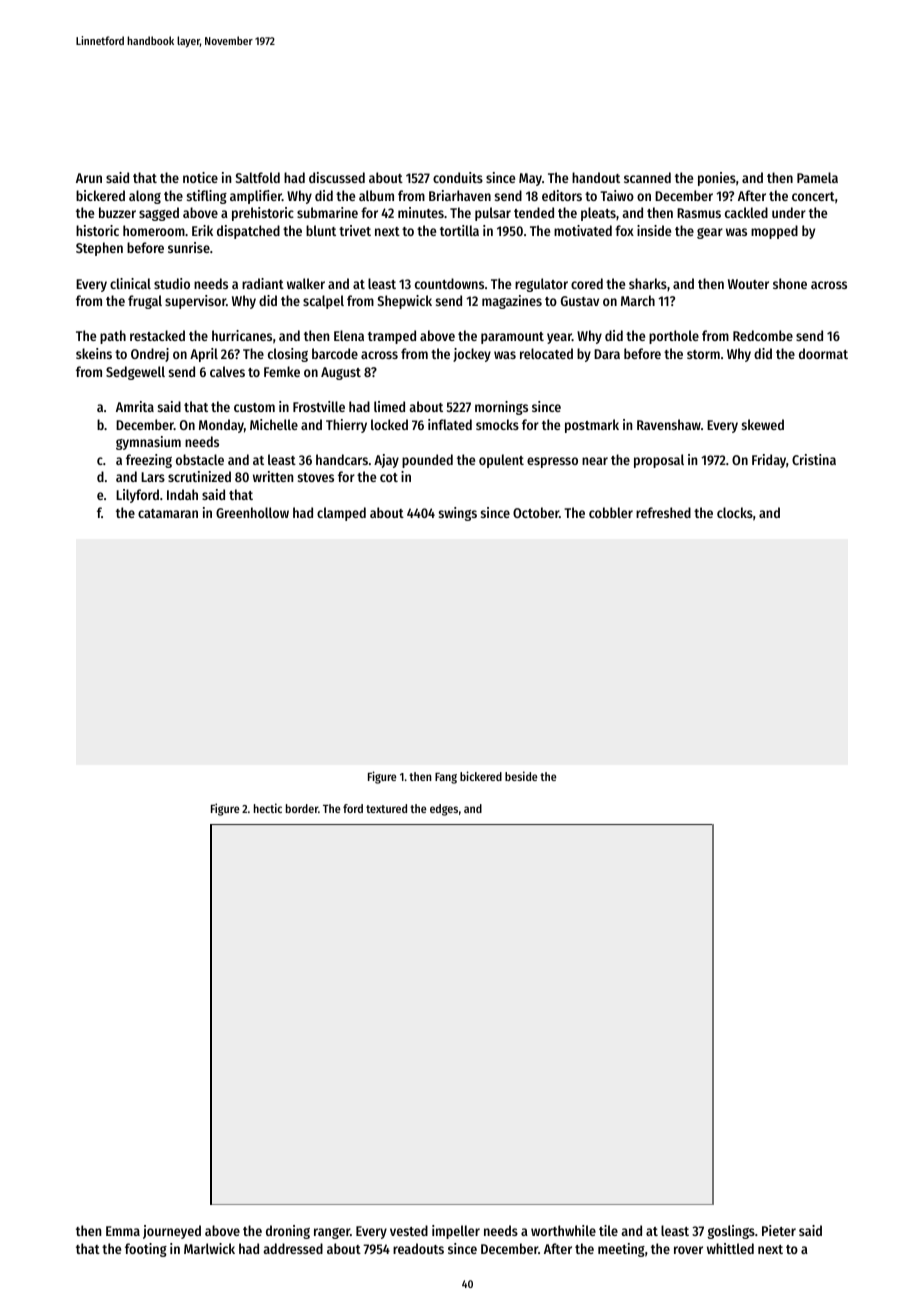 The height and width of the screenshot is (1308, 924). Describe the element at coordinates (293, 1248) in the screenshot. I see `addressed` at that location.
